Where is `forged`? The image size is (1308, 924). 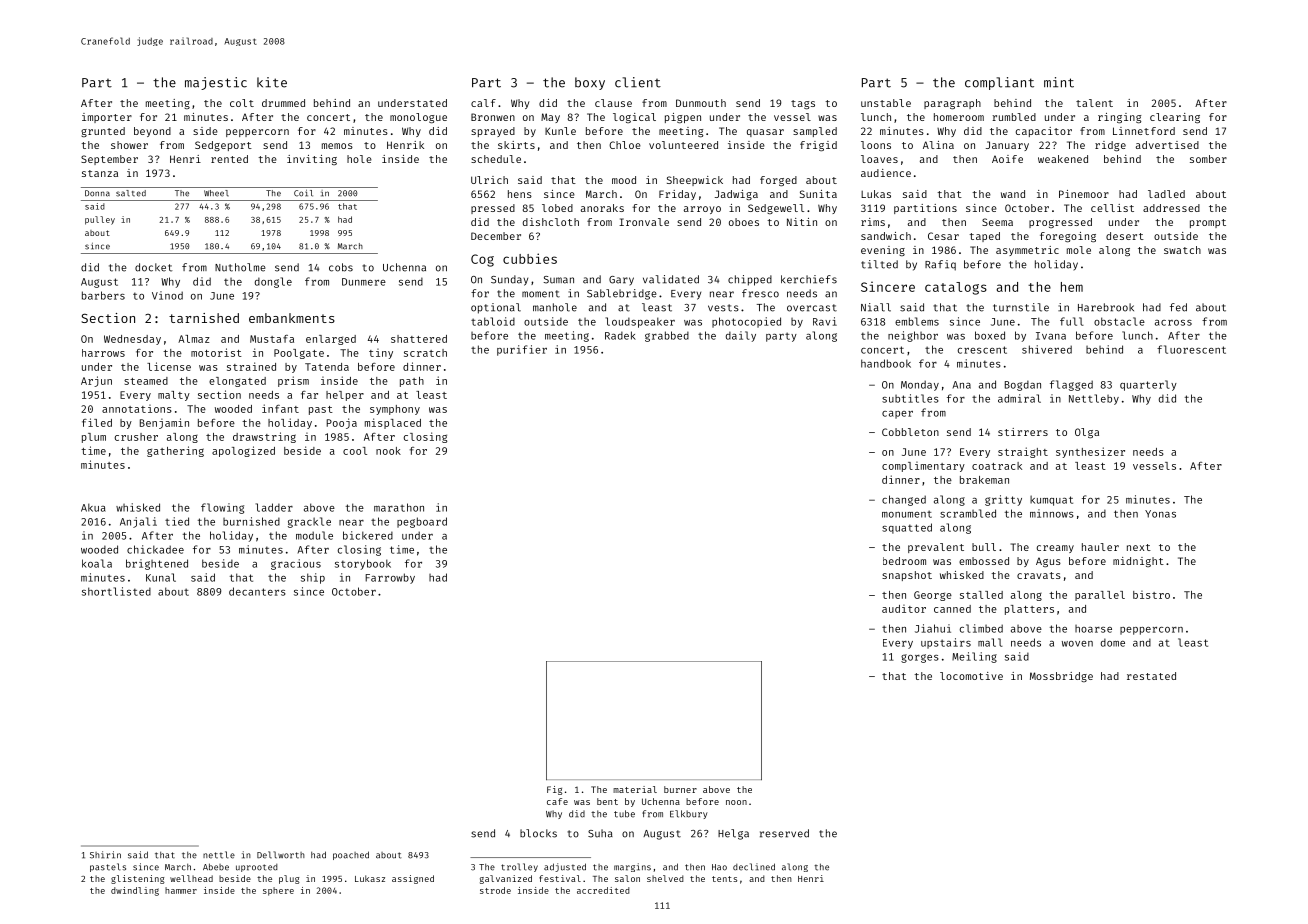 forged is located at coordinates (778, 181).
